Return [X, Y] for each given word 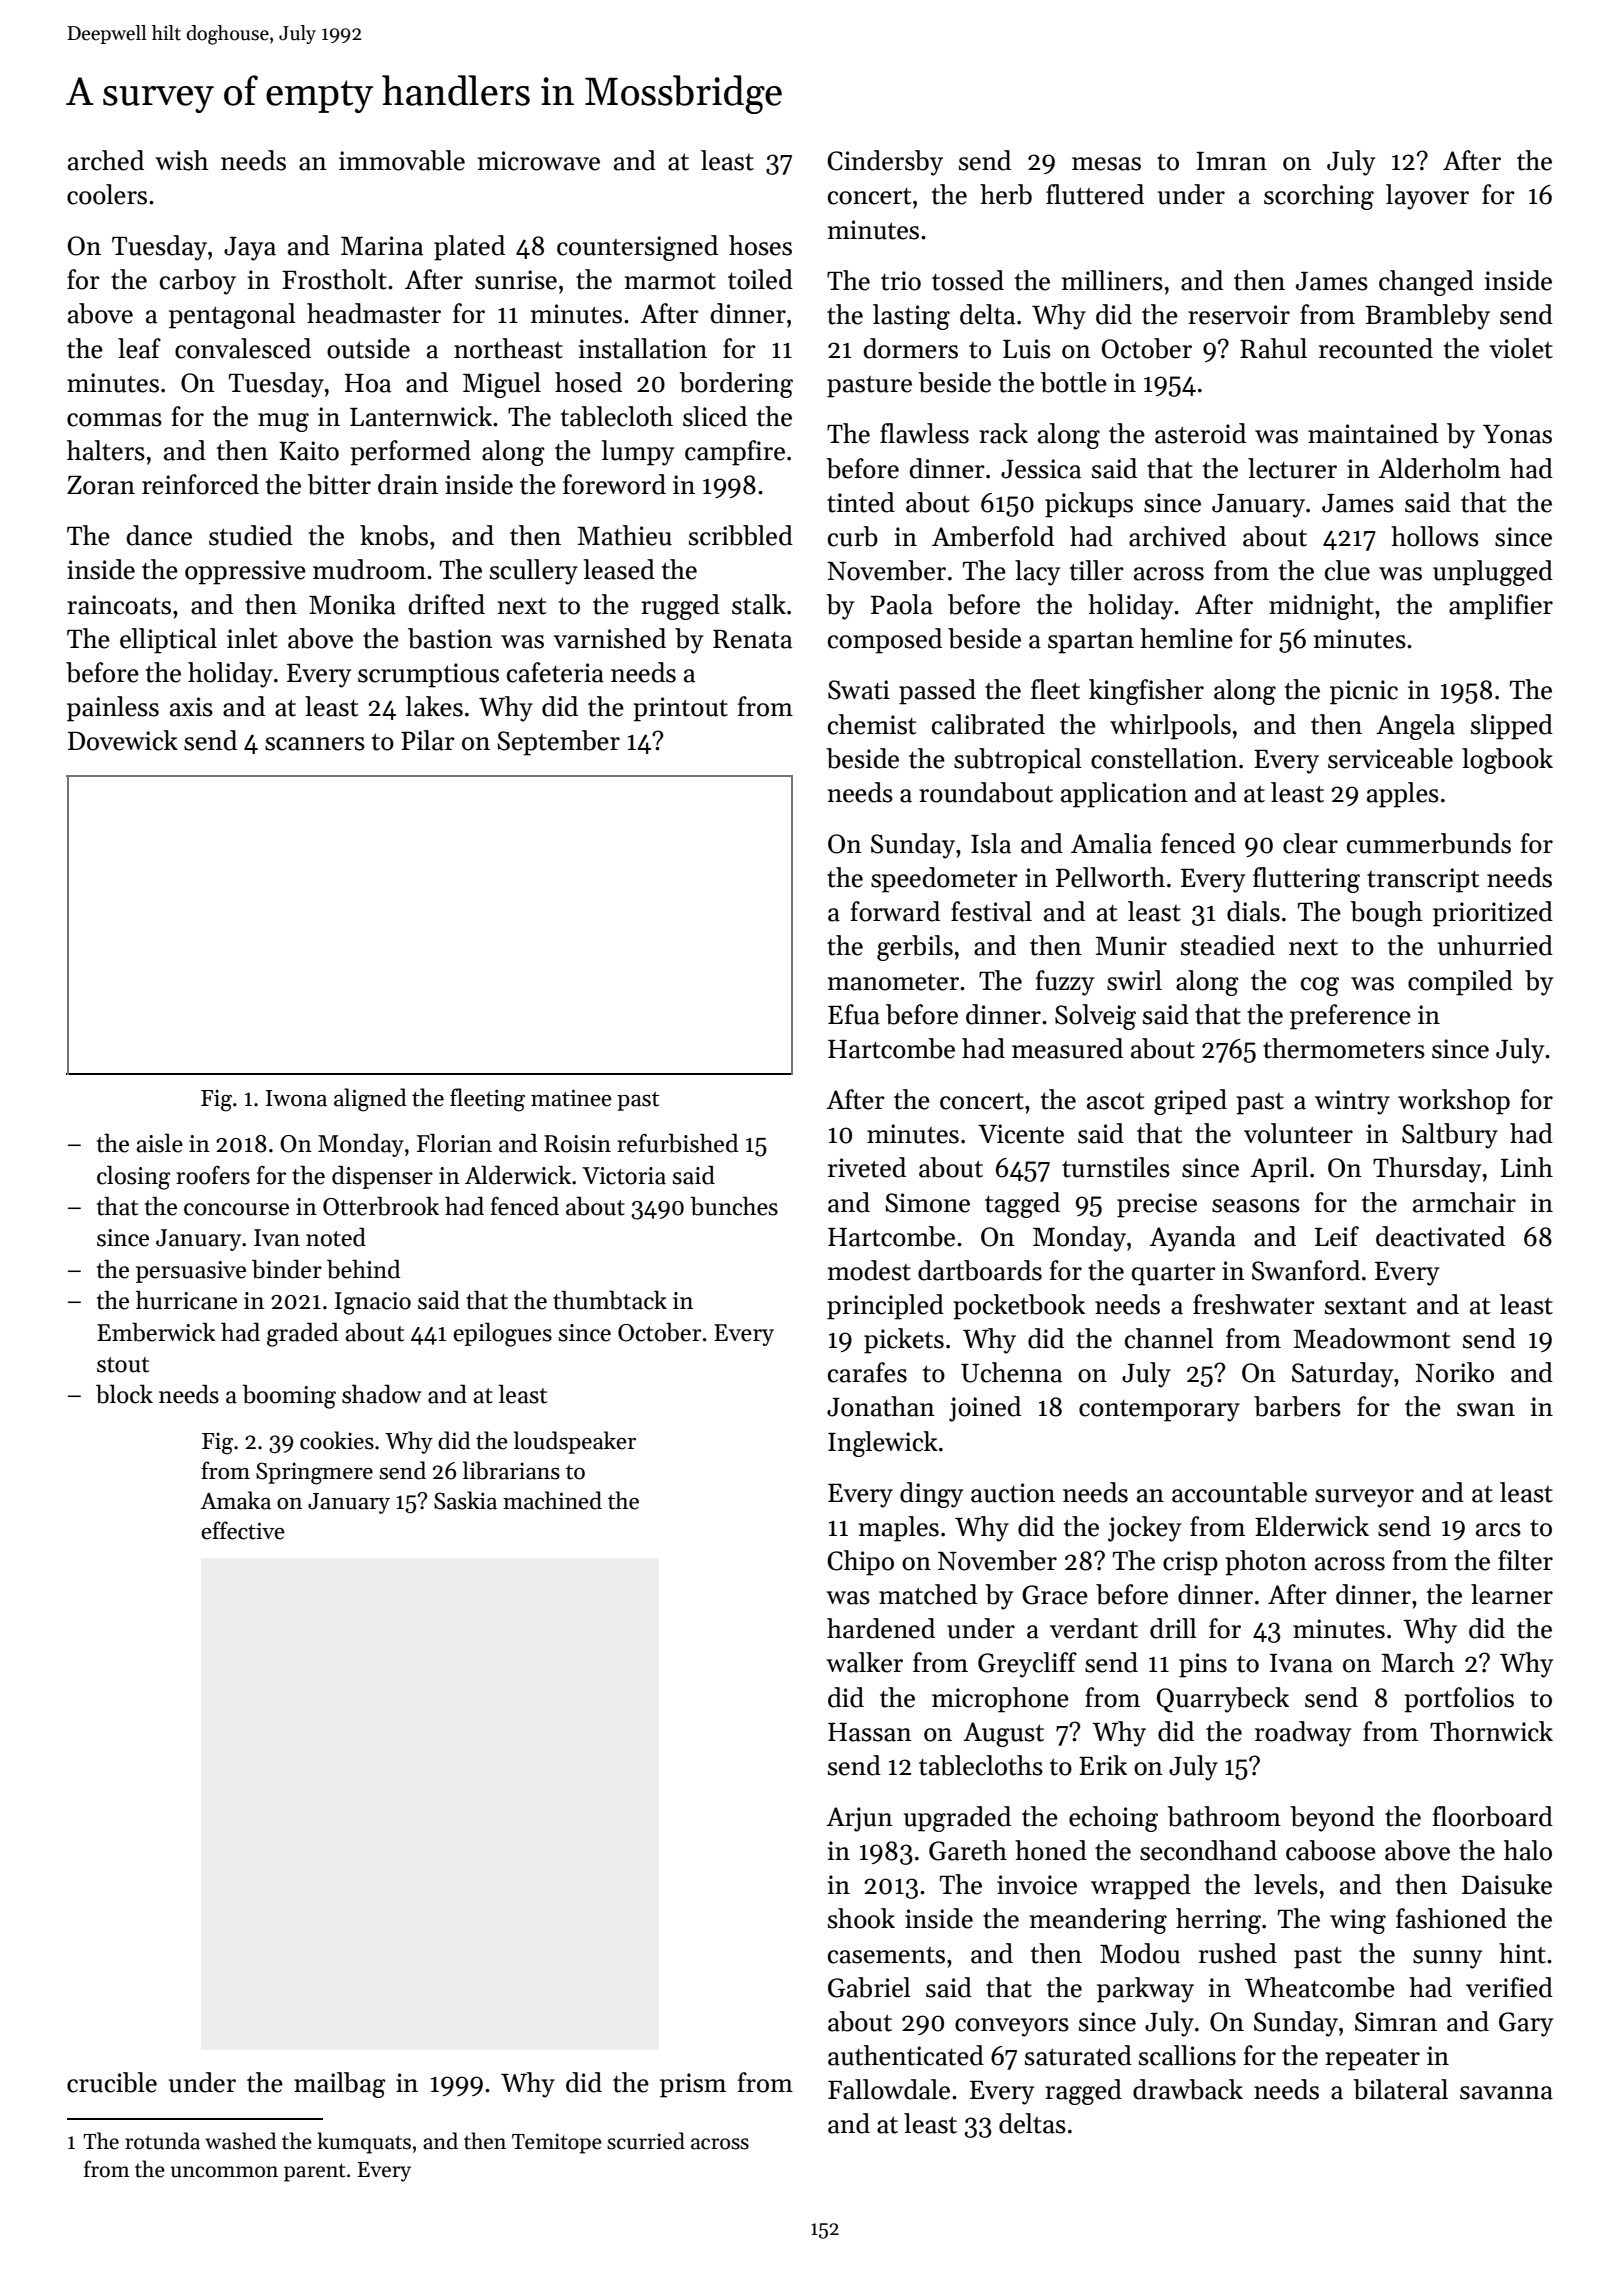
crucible [112, 2082]
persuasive [191, 1272]
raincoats [119, 605]
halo [1528, 1850]
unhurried [1495, 945]
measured [1067, 1048]
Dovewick [123, 740]
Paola [902, 604]
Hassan [870, 1732]
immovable [402, 160]
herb [1006, 194]
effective [243, 1530]
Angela [1415, 727]
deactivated [1440, 1236]
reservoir [1239, 315]
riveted [867, 1167]
